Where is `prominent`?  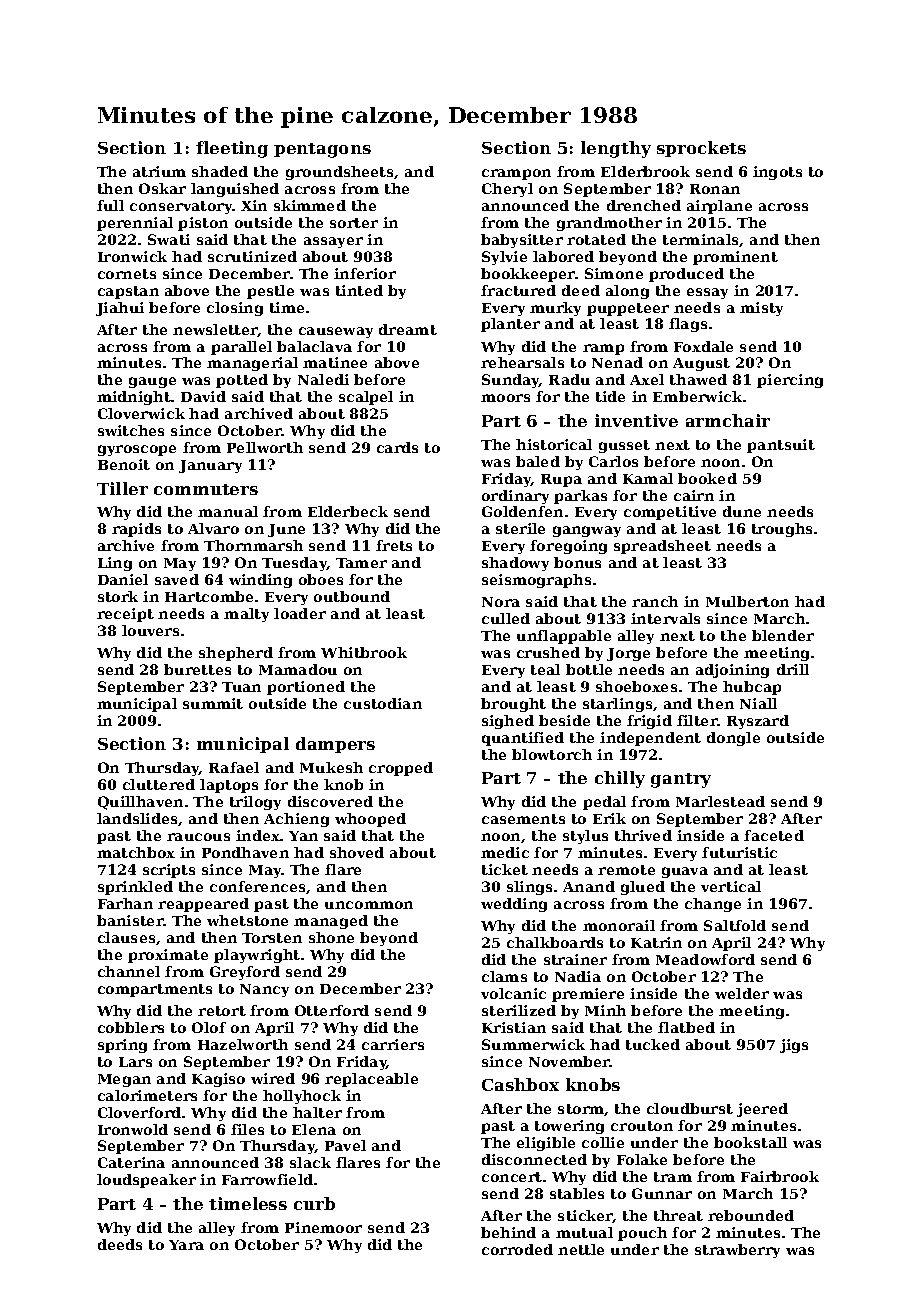
prominent is located at coordinates (735, 258).
